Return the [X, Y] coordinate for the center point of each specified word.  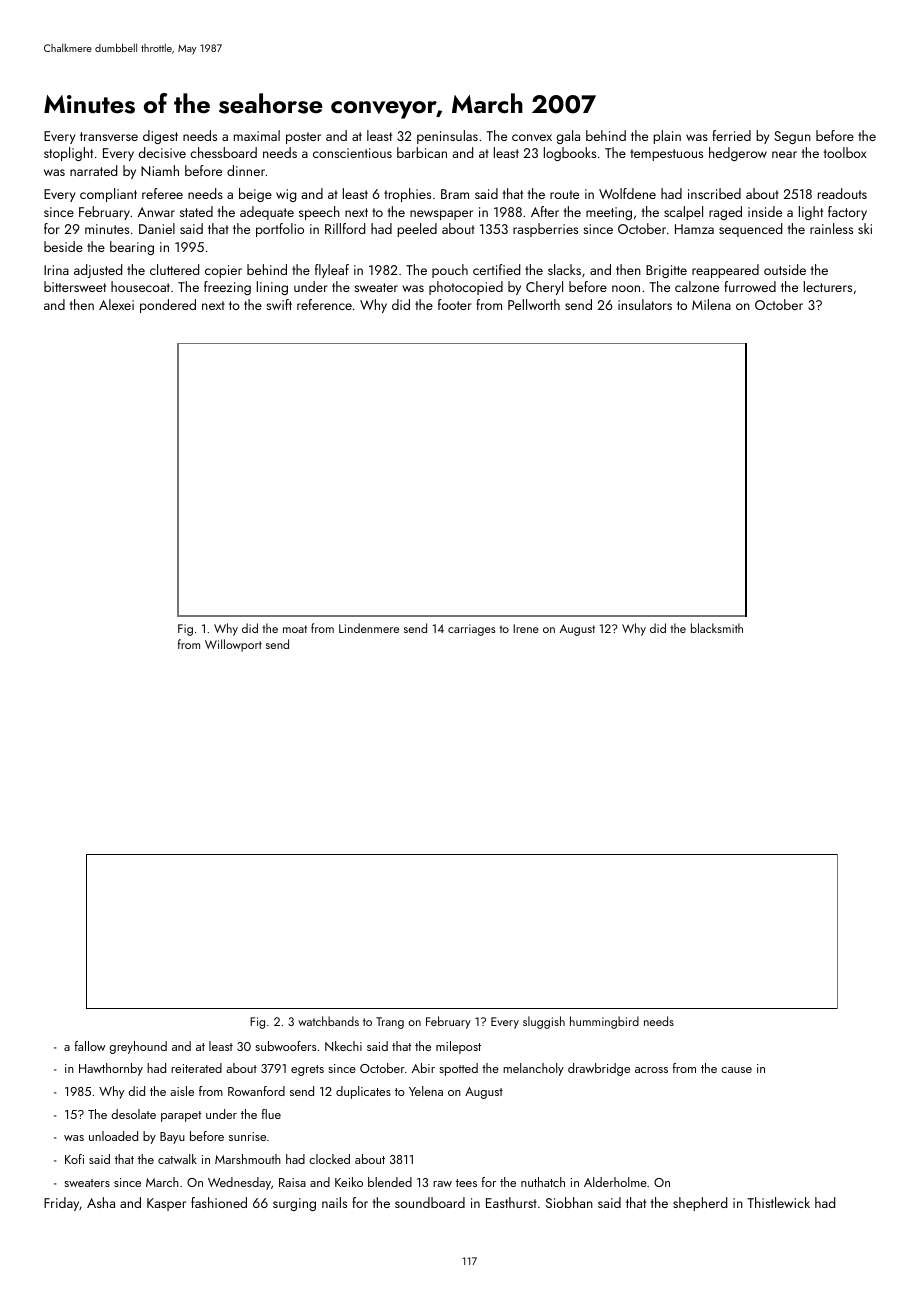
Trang [390, 1023]
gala [568, 137]
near [784, 154]
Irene [526, 628]
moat [295, 629]
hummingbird [604, 1022]
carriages [472, 630]
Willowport [233, 645]
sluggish [544, 1022]
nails [334, 1202]
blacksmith [717, 628]
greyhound [138, 1047]
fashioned [219, 1202]
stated [196, 211]
